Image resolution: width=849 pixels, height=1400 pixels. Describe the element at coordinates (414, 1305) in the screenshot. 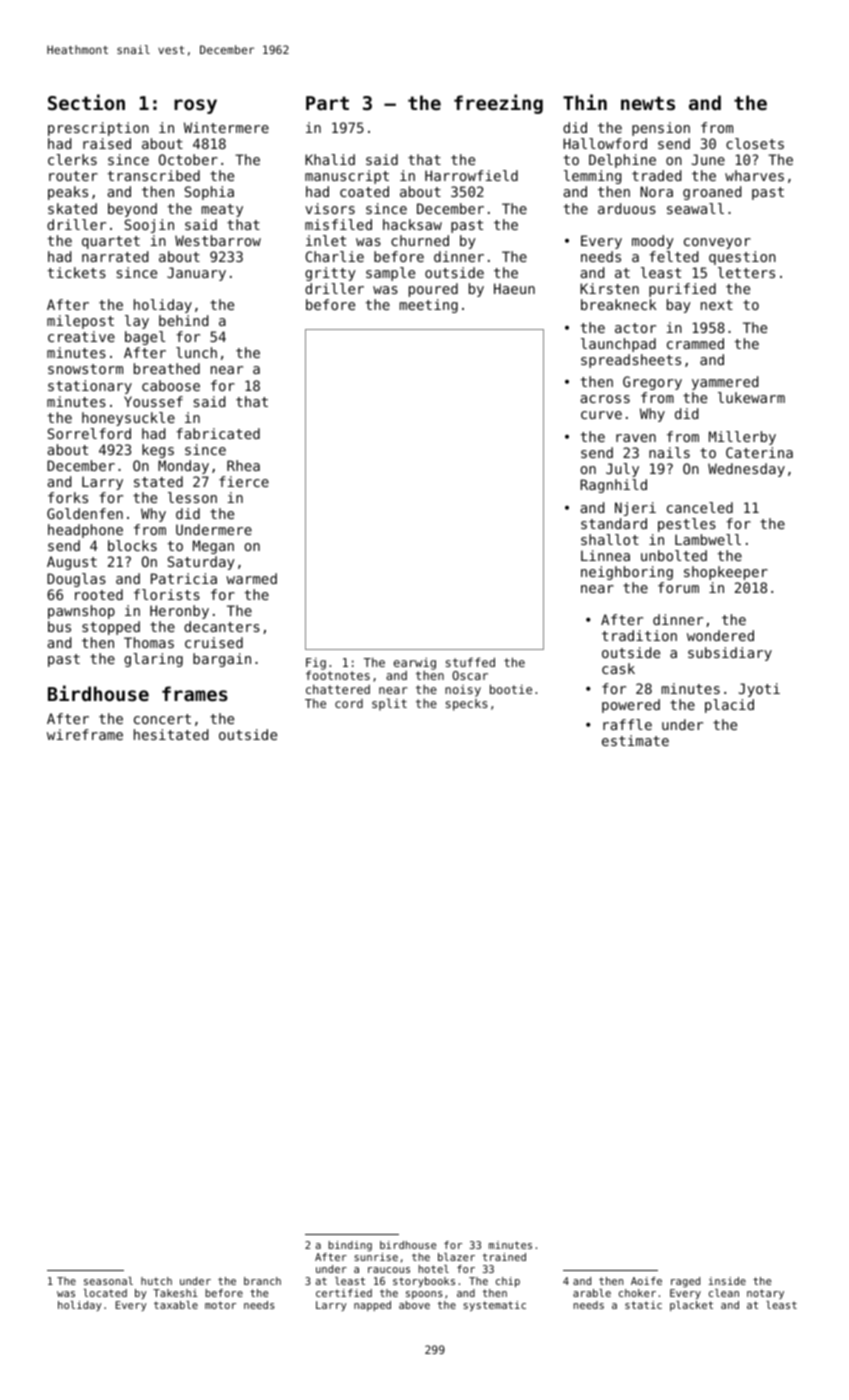

I see `above` at that location.
